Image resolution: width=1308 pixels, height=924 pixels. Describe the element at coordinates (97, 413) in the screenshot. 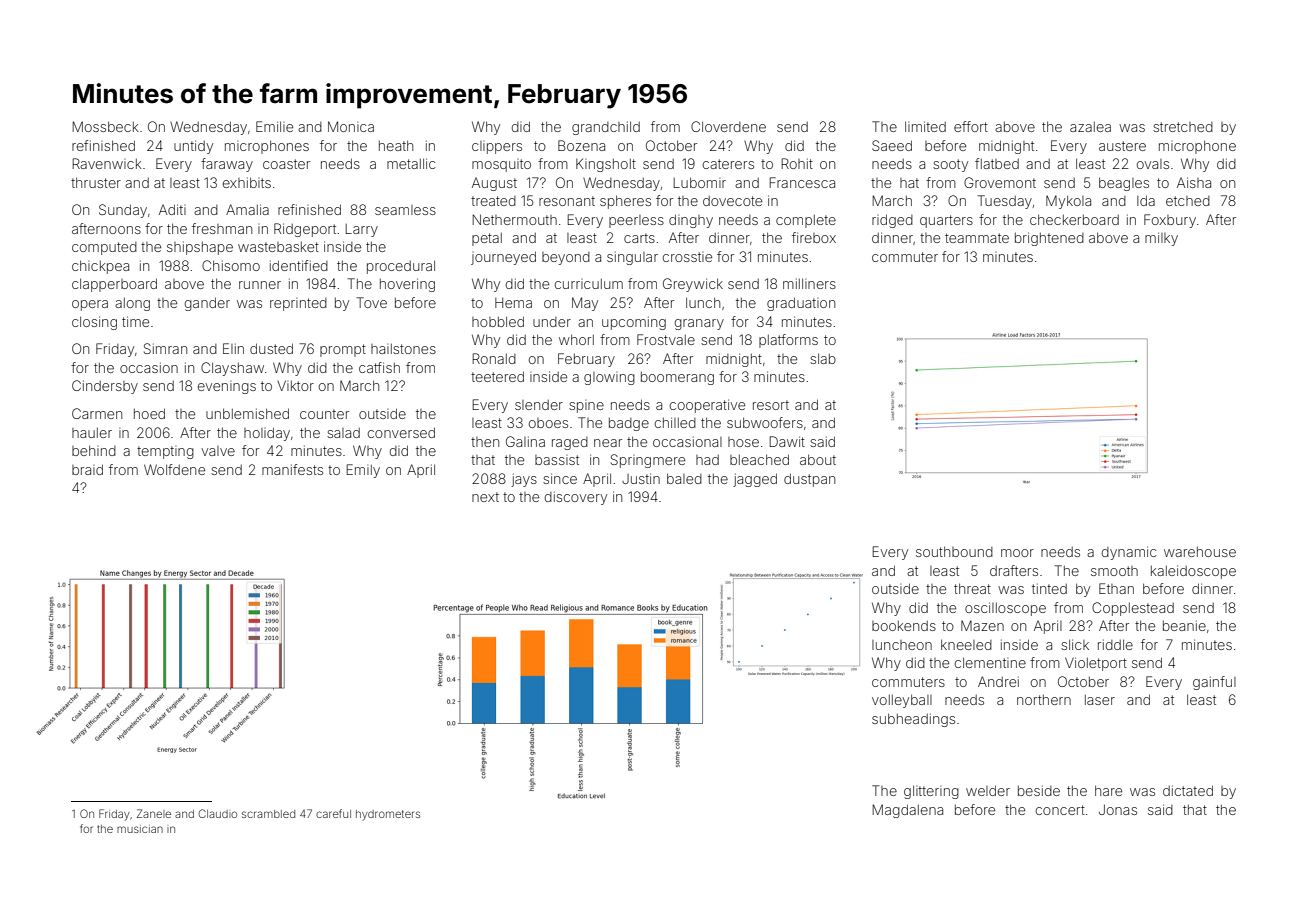

I see `Carmen` at that location.
